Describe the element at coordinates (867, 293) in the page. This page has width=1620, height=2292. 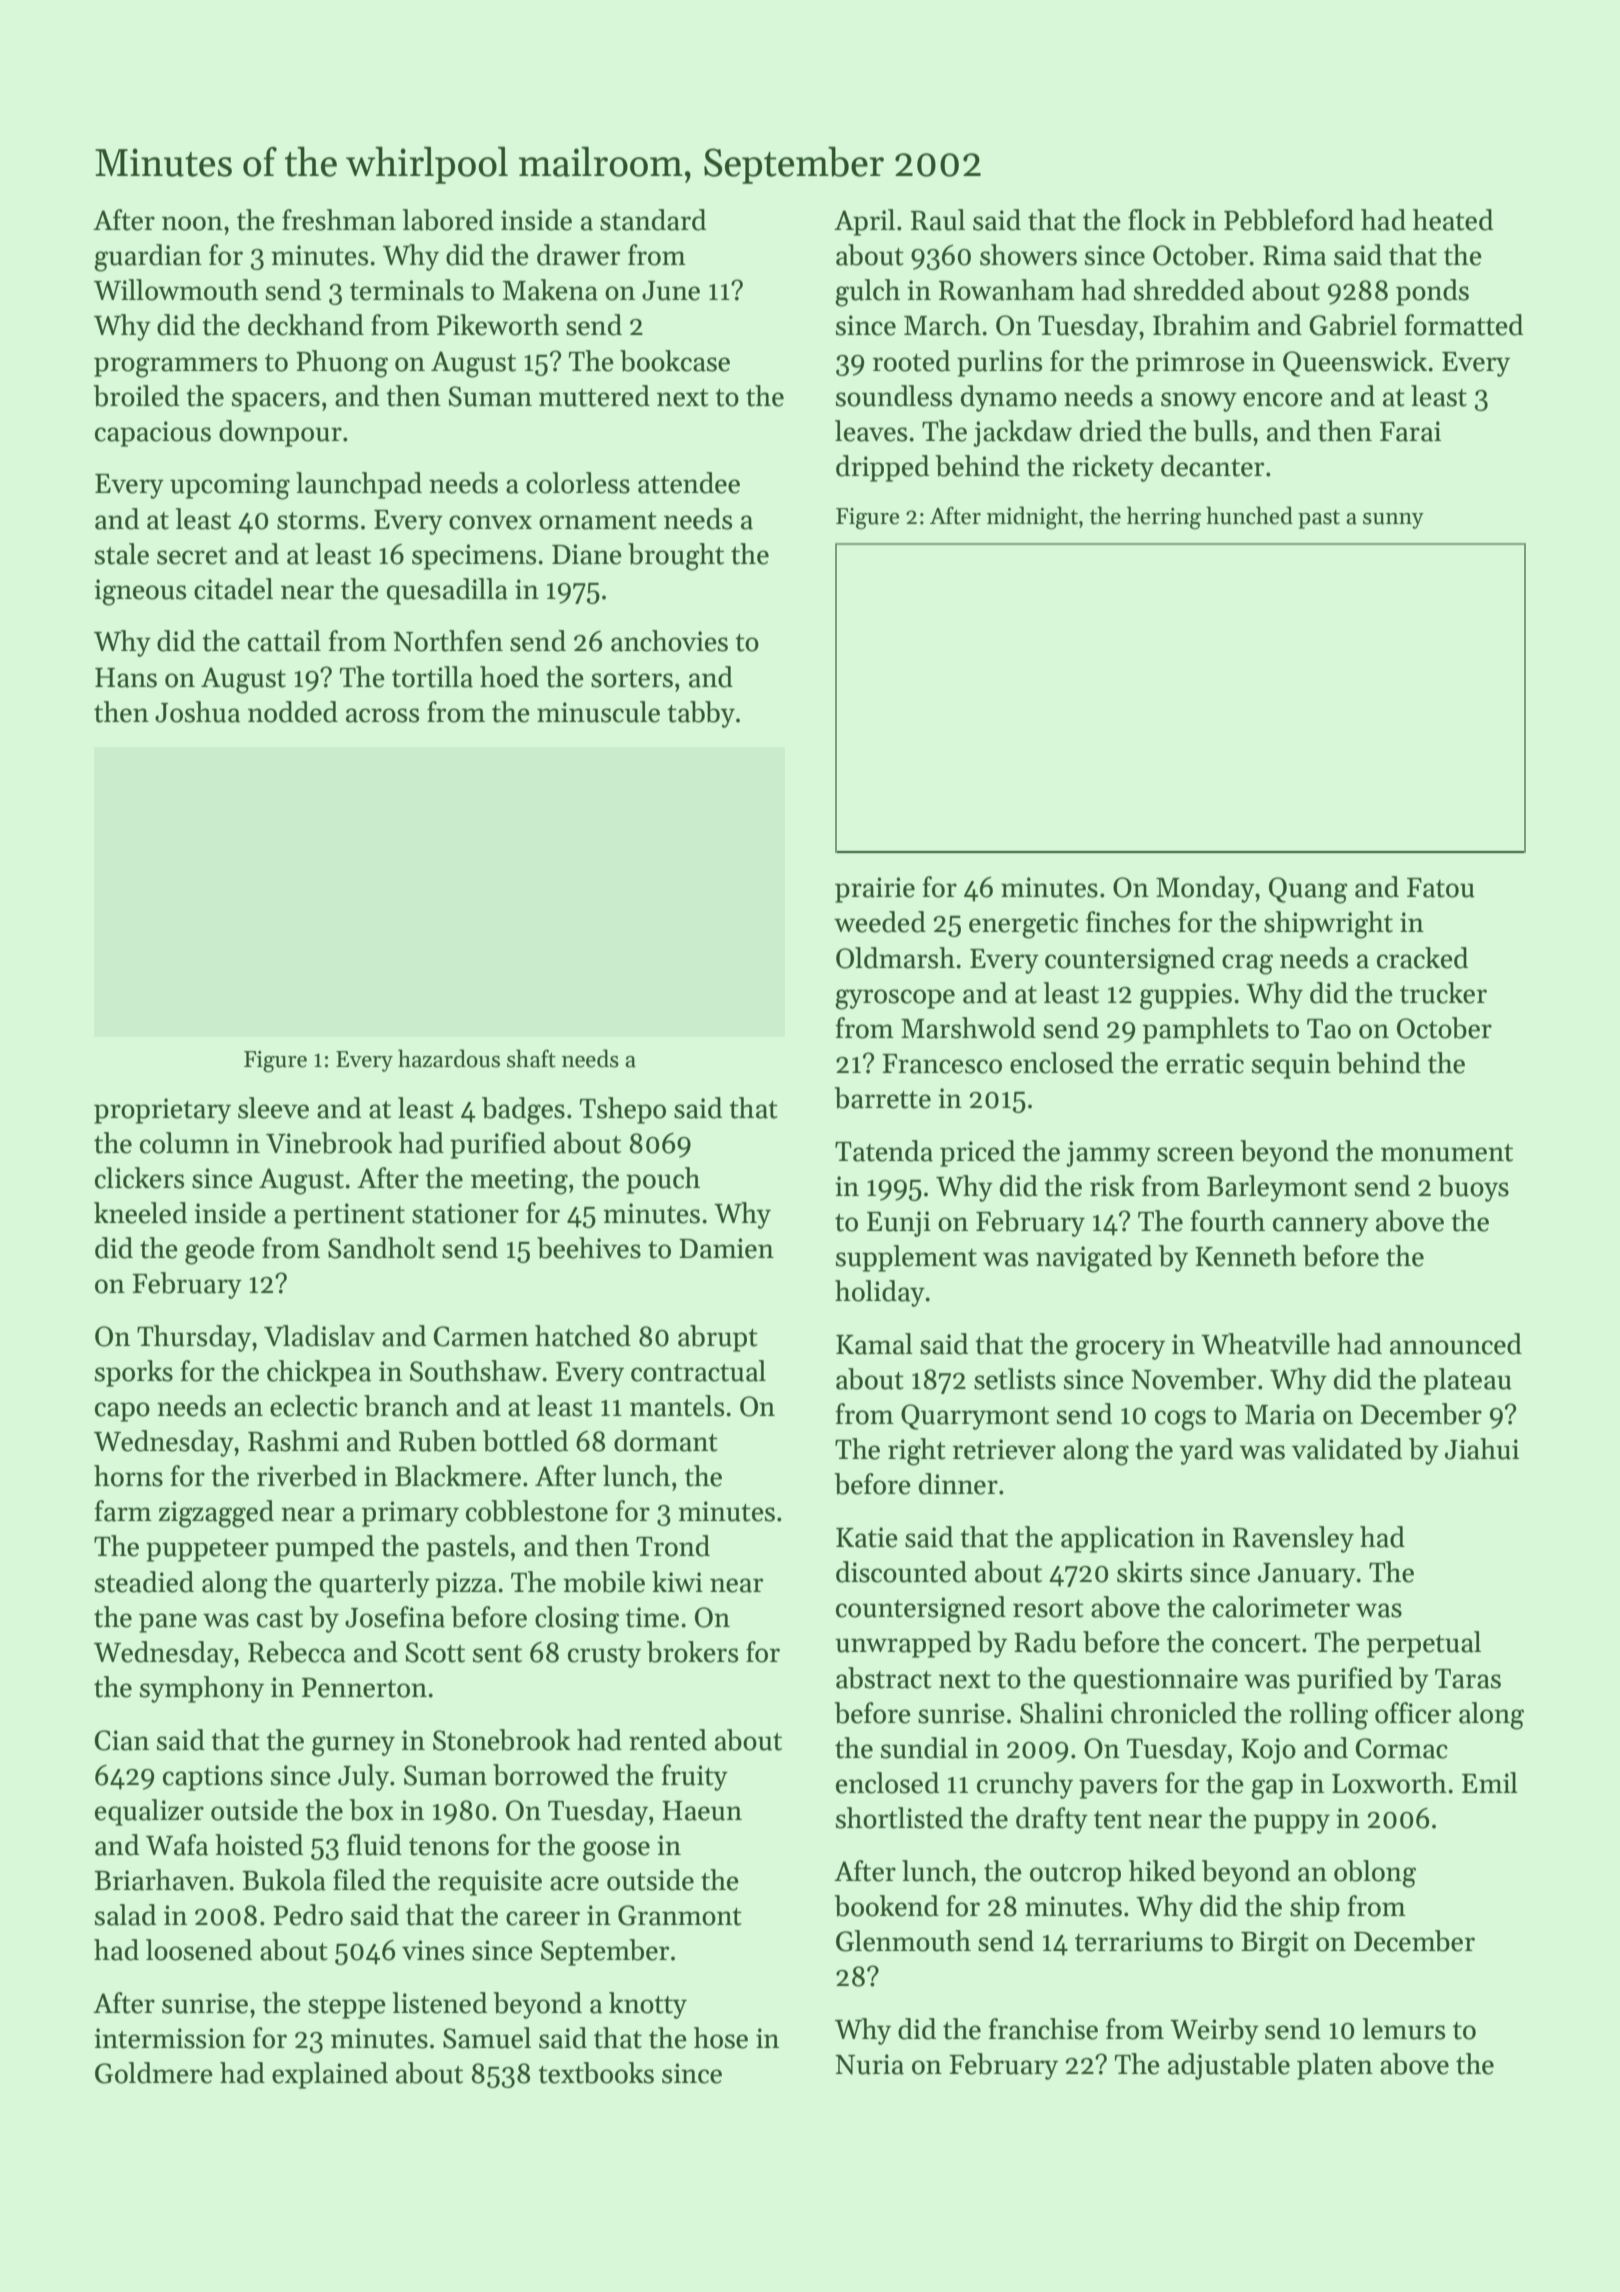
I see `gulch` at that location.
